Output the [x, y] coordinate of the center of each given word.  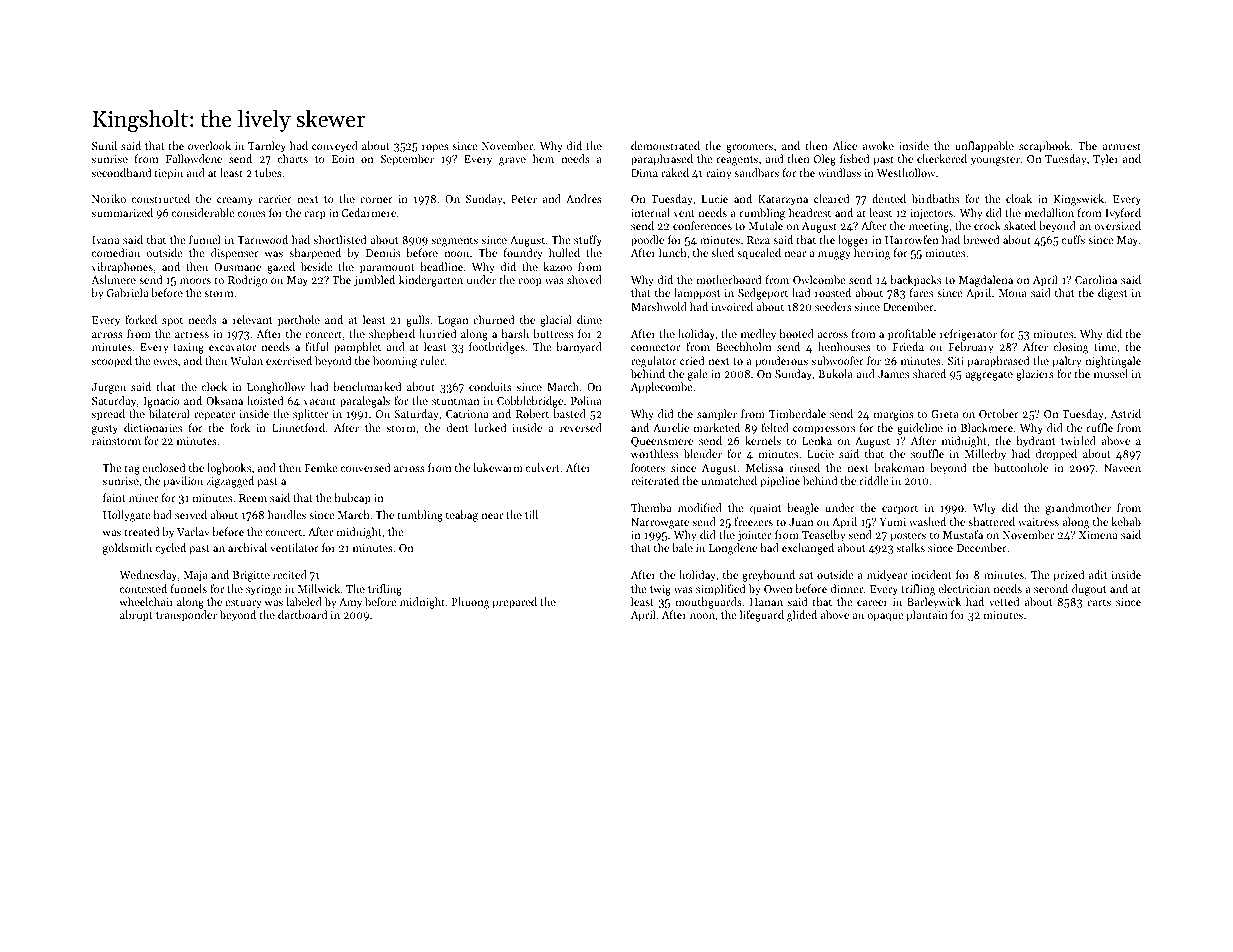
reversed [581, 427]
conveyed [335, 147]
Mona [1013, 293]
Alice [845, 145]
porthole [299, 321]
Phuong [471, 603]
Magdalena [986, 281]
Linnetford [298, 427]
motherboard [728, 279]
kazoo [557, 266]
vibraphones [122, 268]
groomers [749, 148]
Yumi [892, 522]
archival [247, 547]
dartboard [302, 614]
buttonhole [1021, 467]
